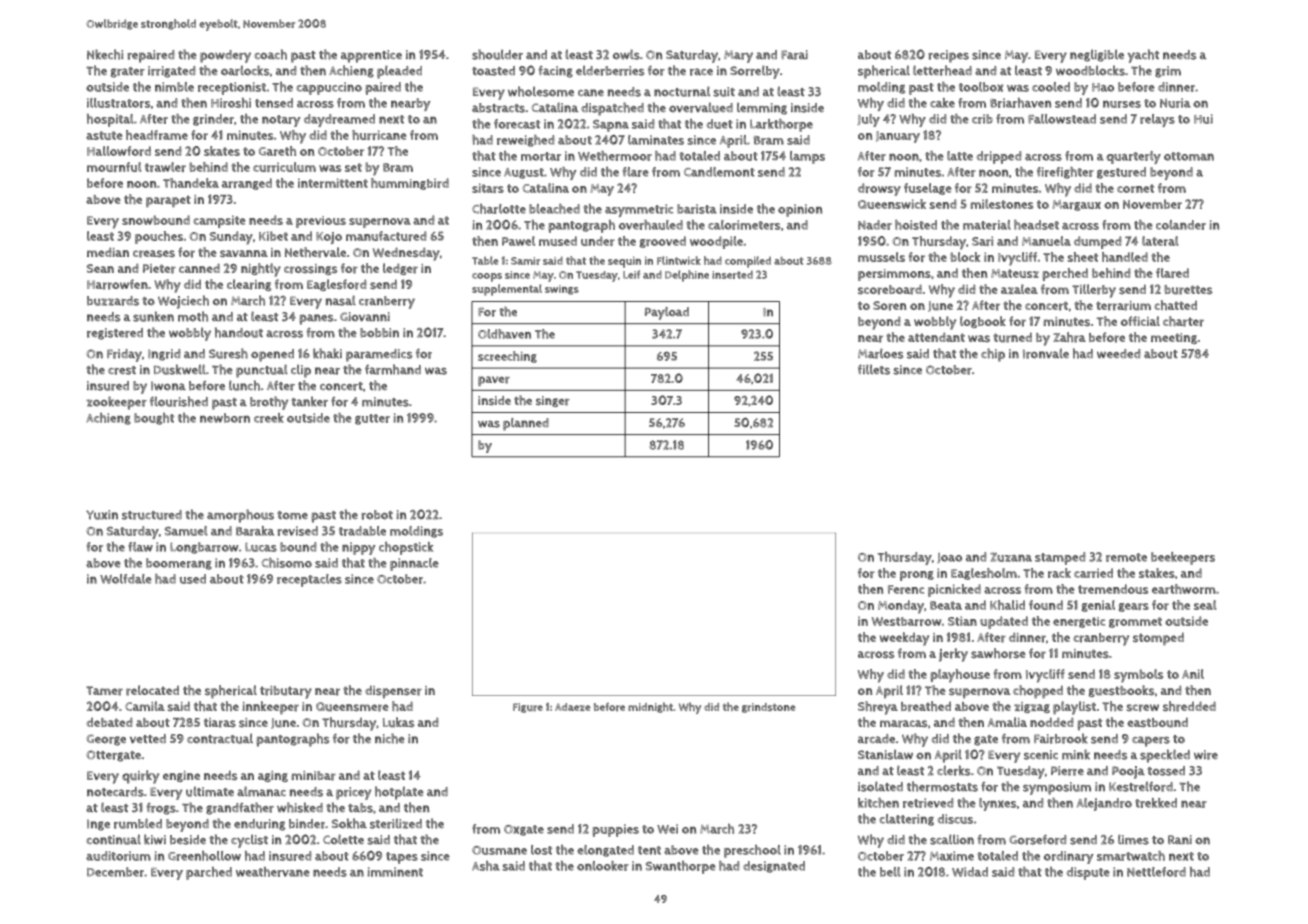  I want to click on arcade, so click(876, 739).
